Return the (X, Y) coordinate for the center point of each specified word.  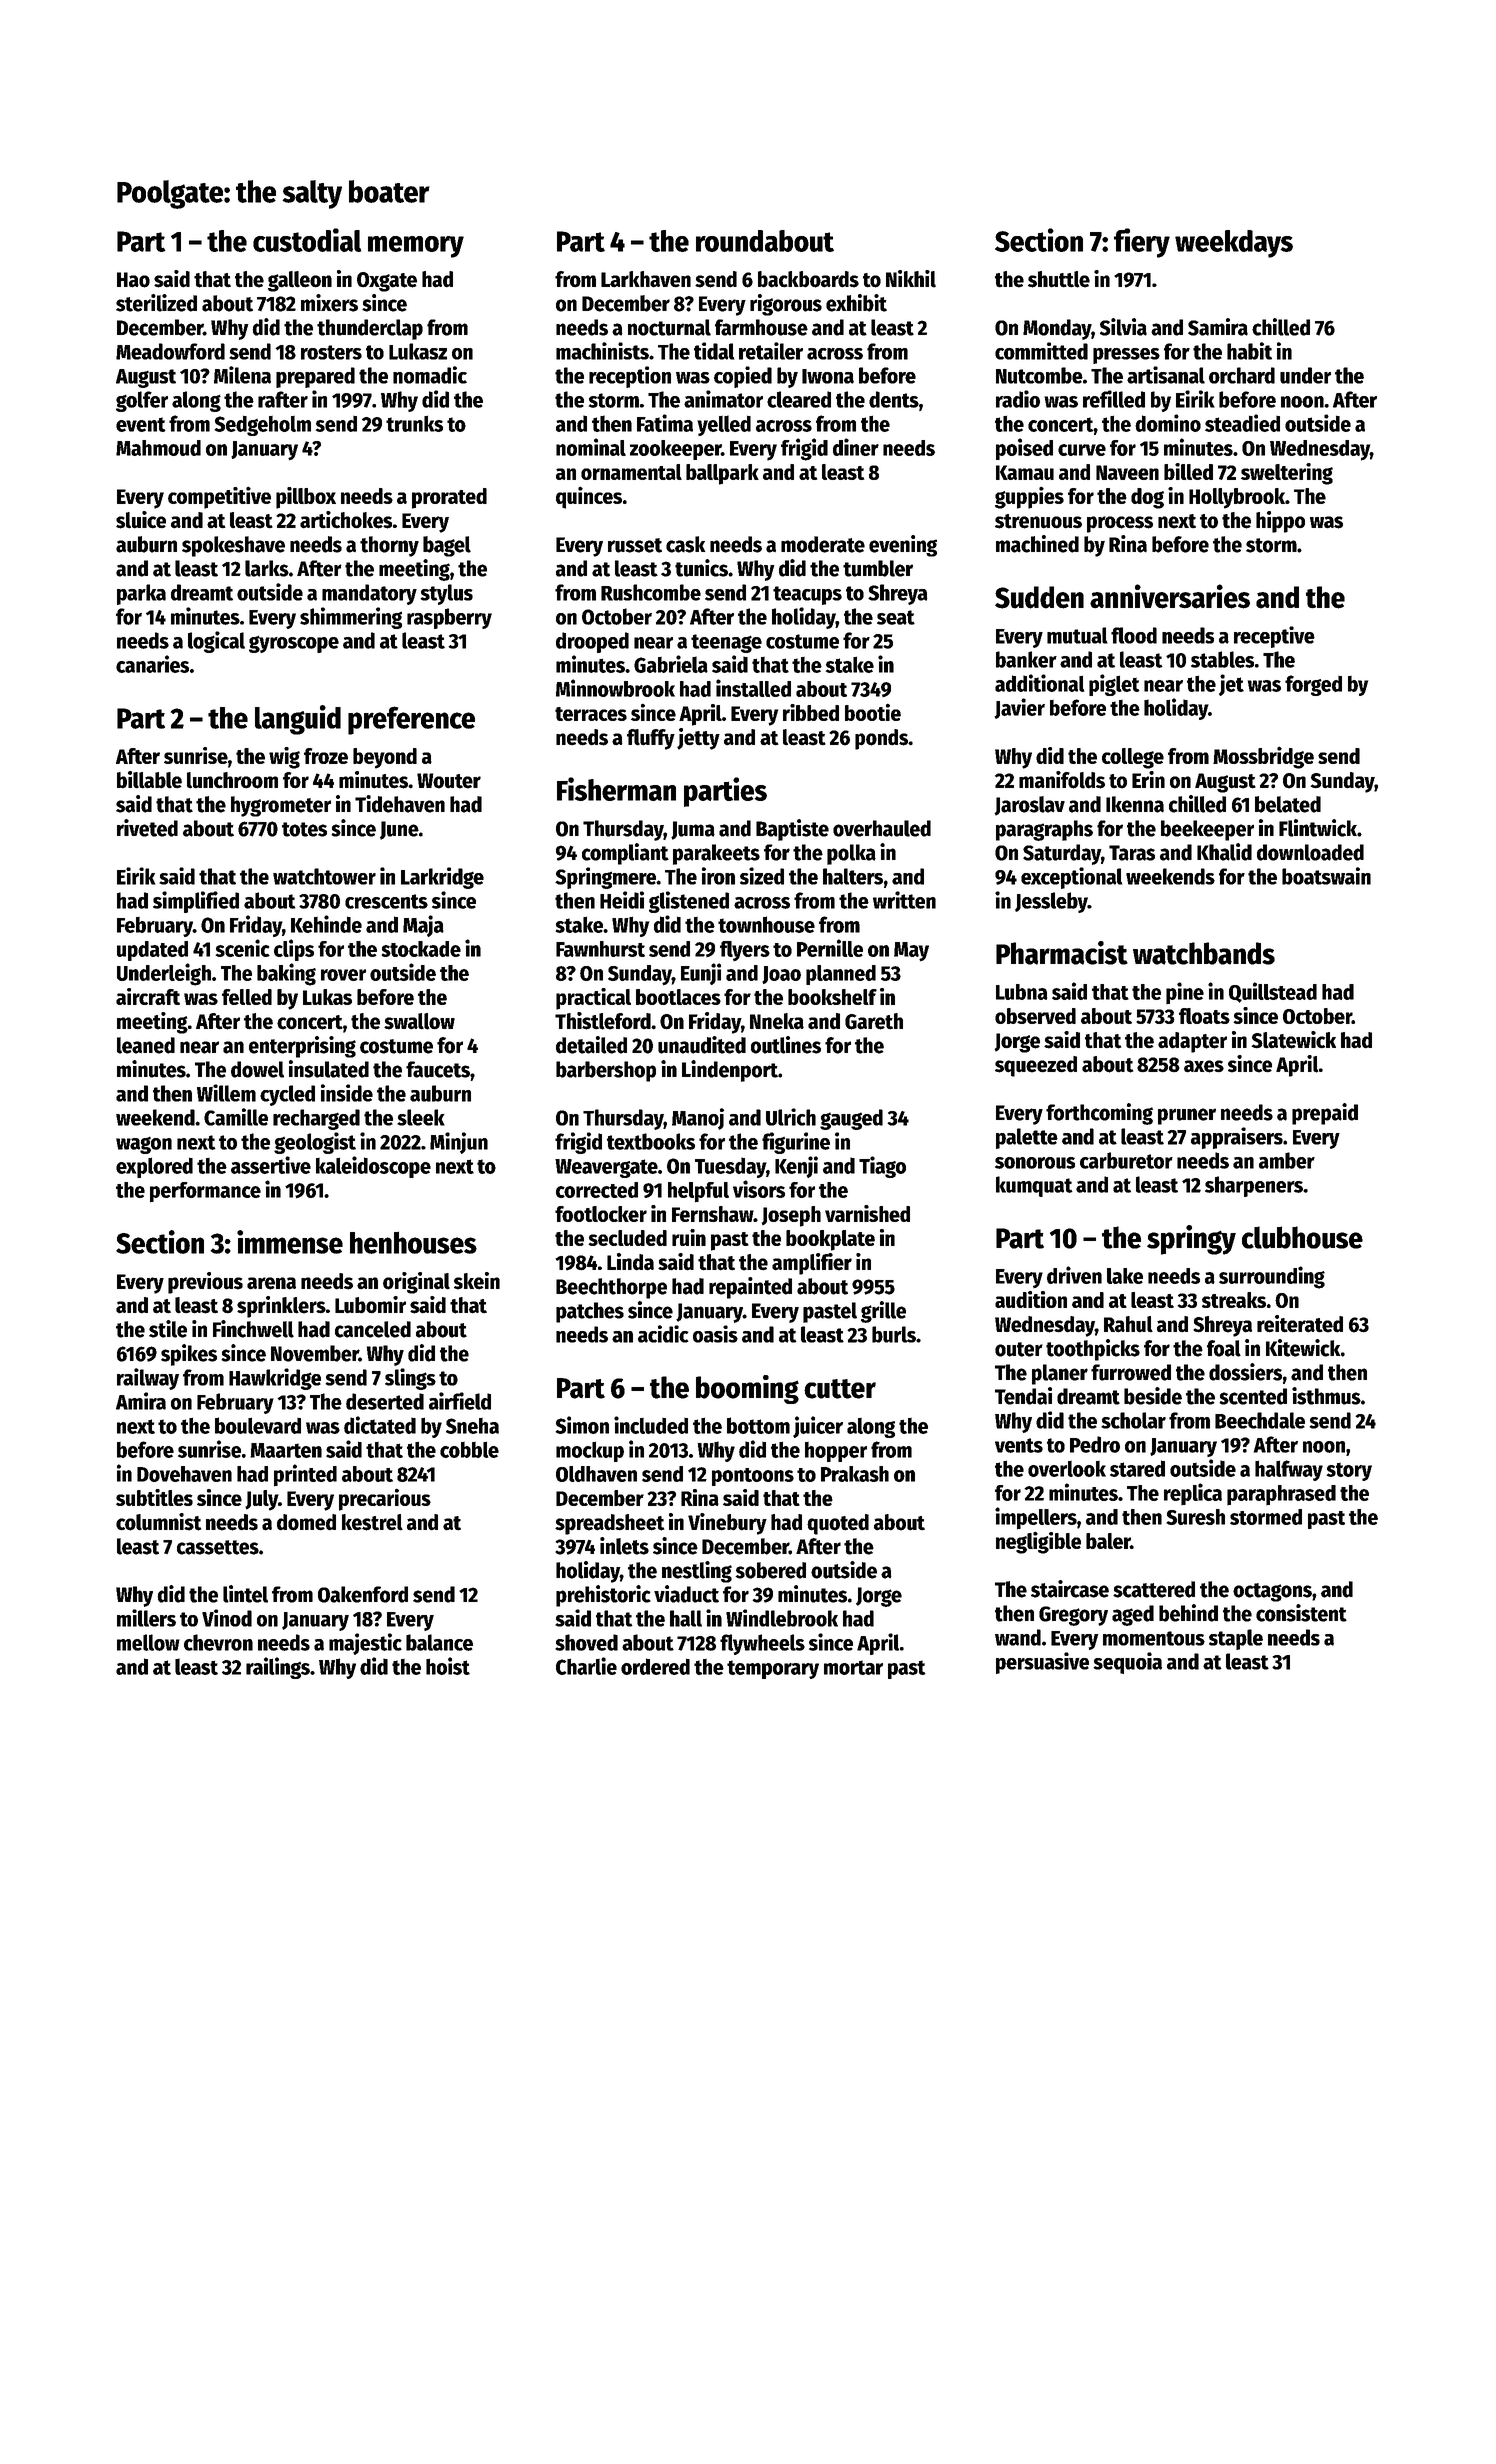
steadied (1242, 423)
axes (1204, 1066)
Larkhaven (646, 279)
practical (593, 999)
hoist (448, 1666)
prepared (315, 377)
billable (149, 780)
